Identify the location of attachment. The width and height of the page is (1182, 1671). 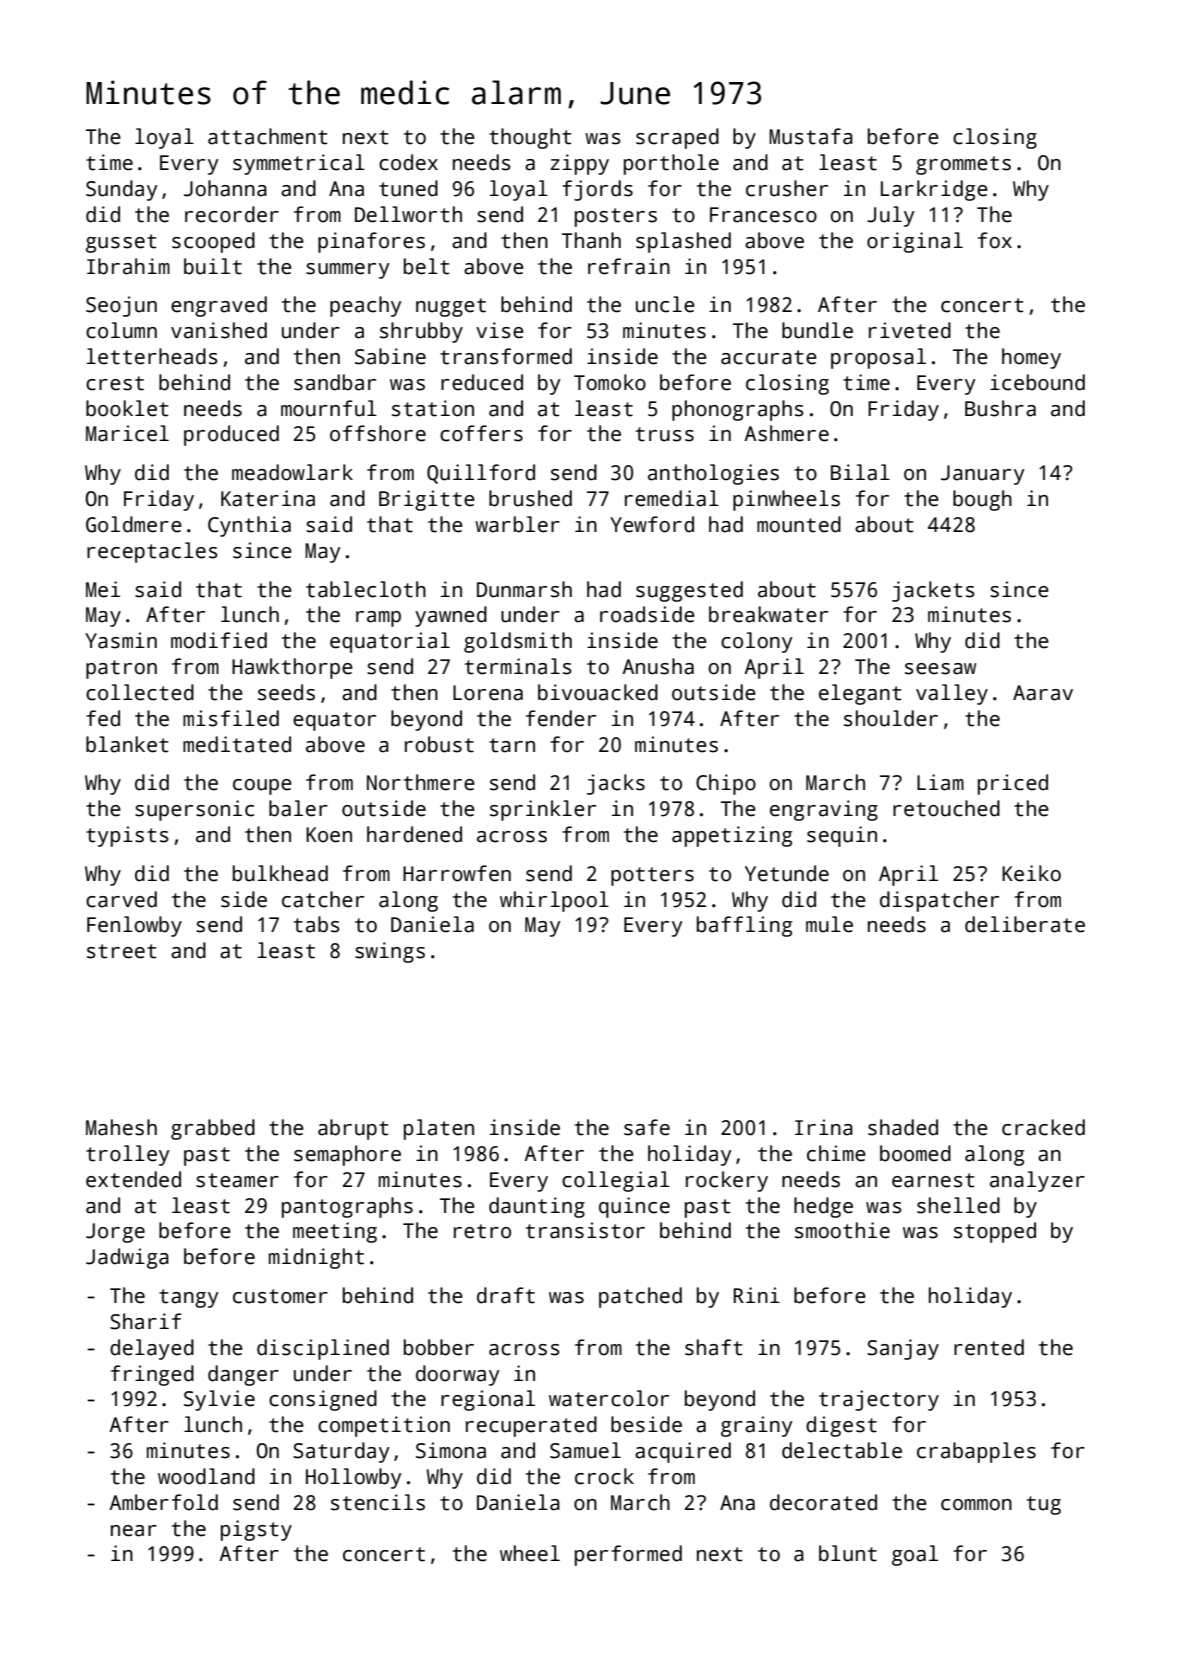
(267, 136).
